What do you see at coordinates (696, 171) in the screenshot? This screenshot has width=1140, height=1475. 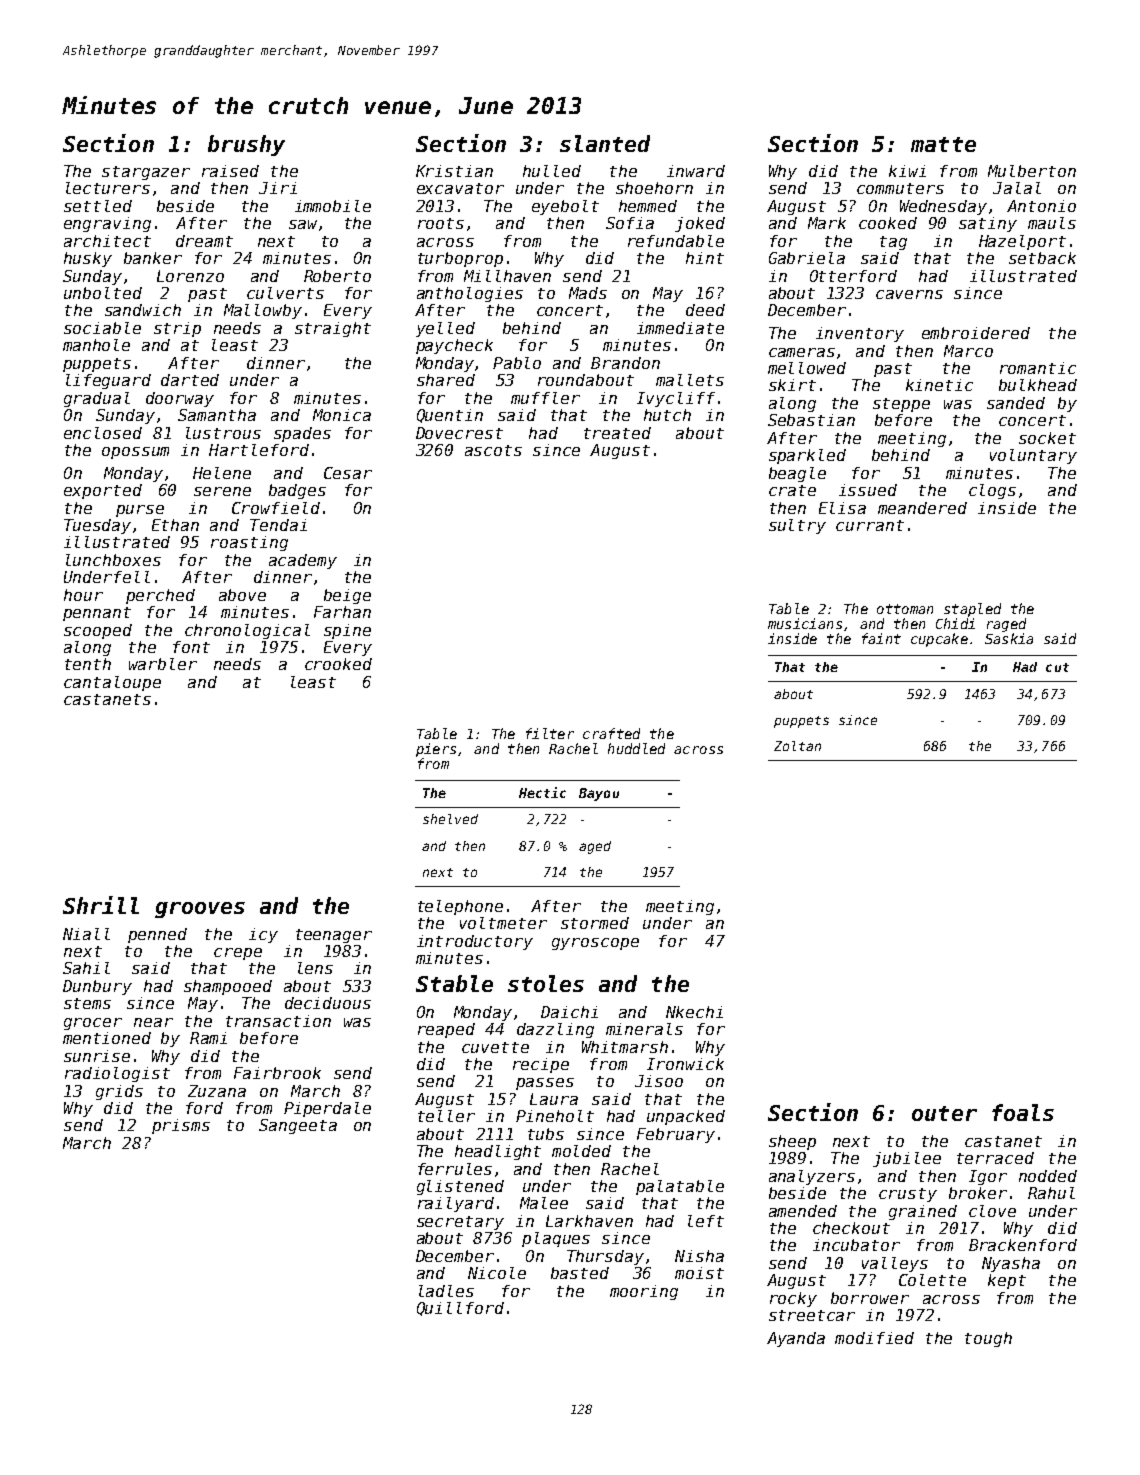 I see `inward` at bounding box center [696, 171].
